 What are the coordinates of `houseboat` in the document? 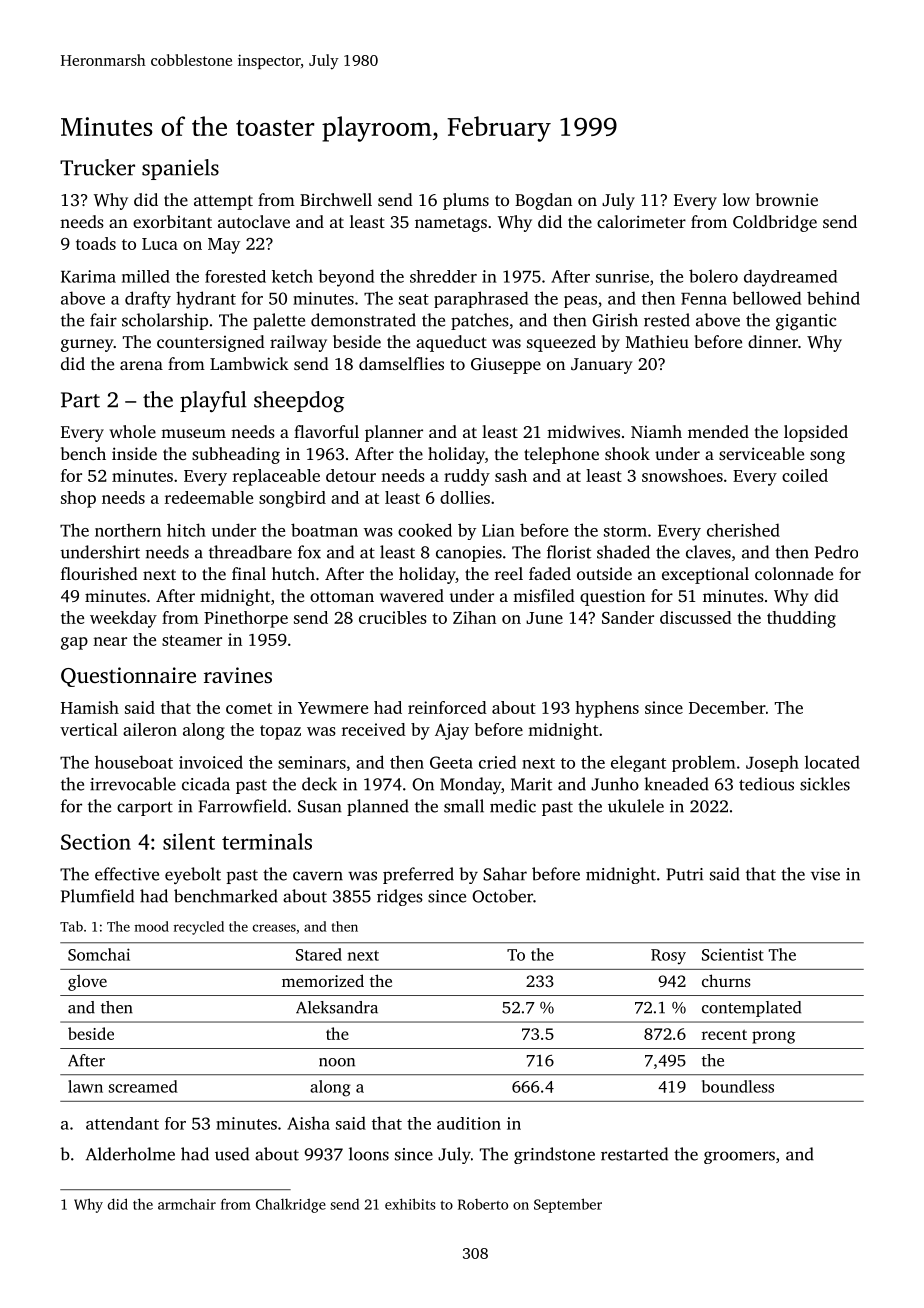 It's located at (134, 762).
